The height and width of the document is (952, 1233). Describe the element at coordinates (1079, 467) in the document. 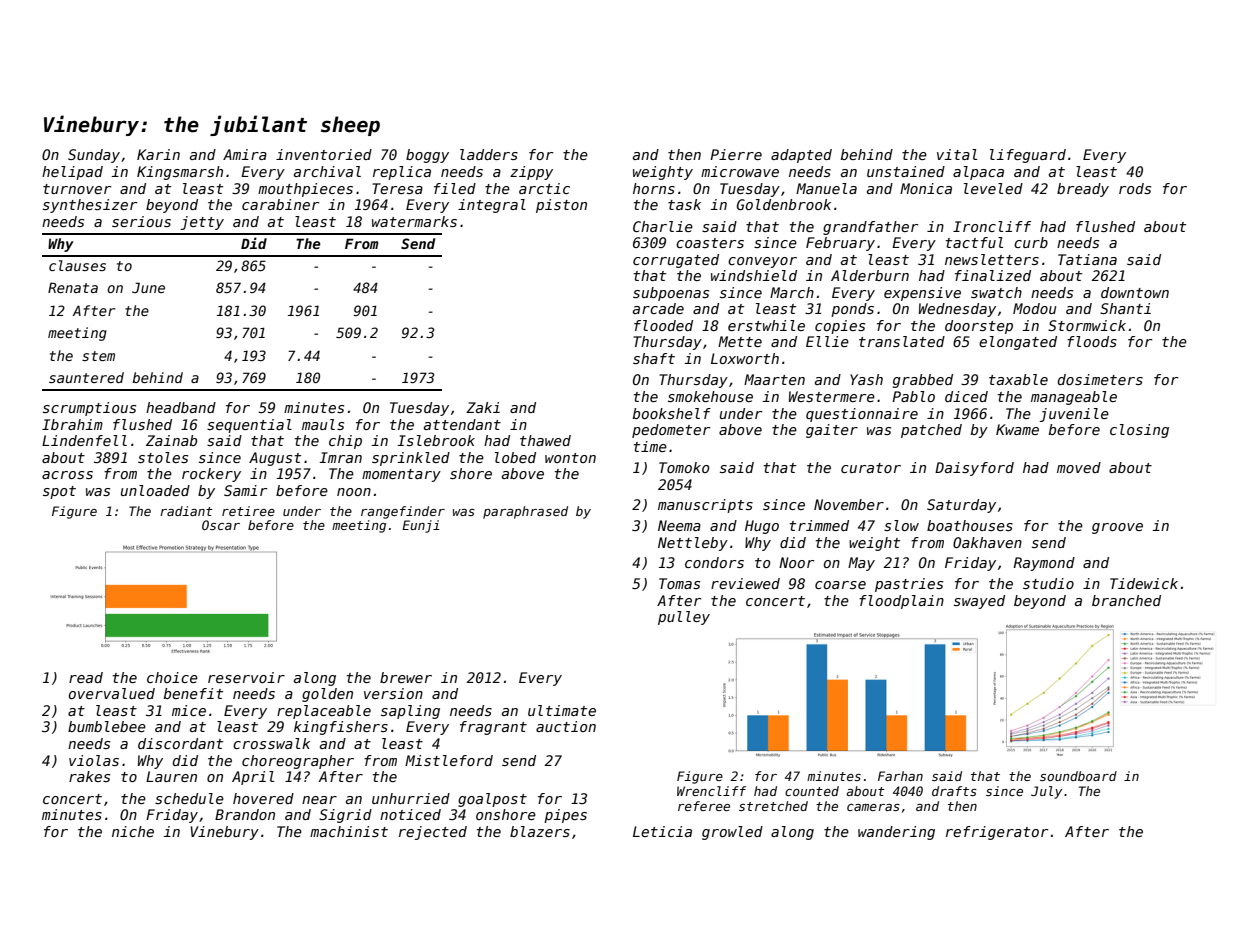

I see `moved` at that location.
